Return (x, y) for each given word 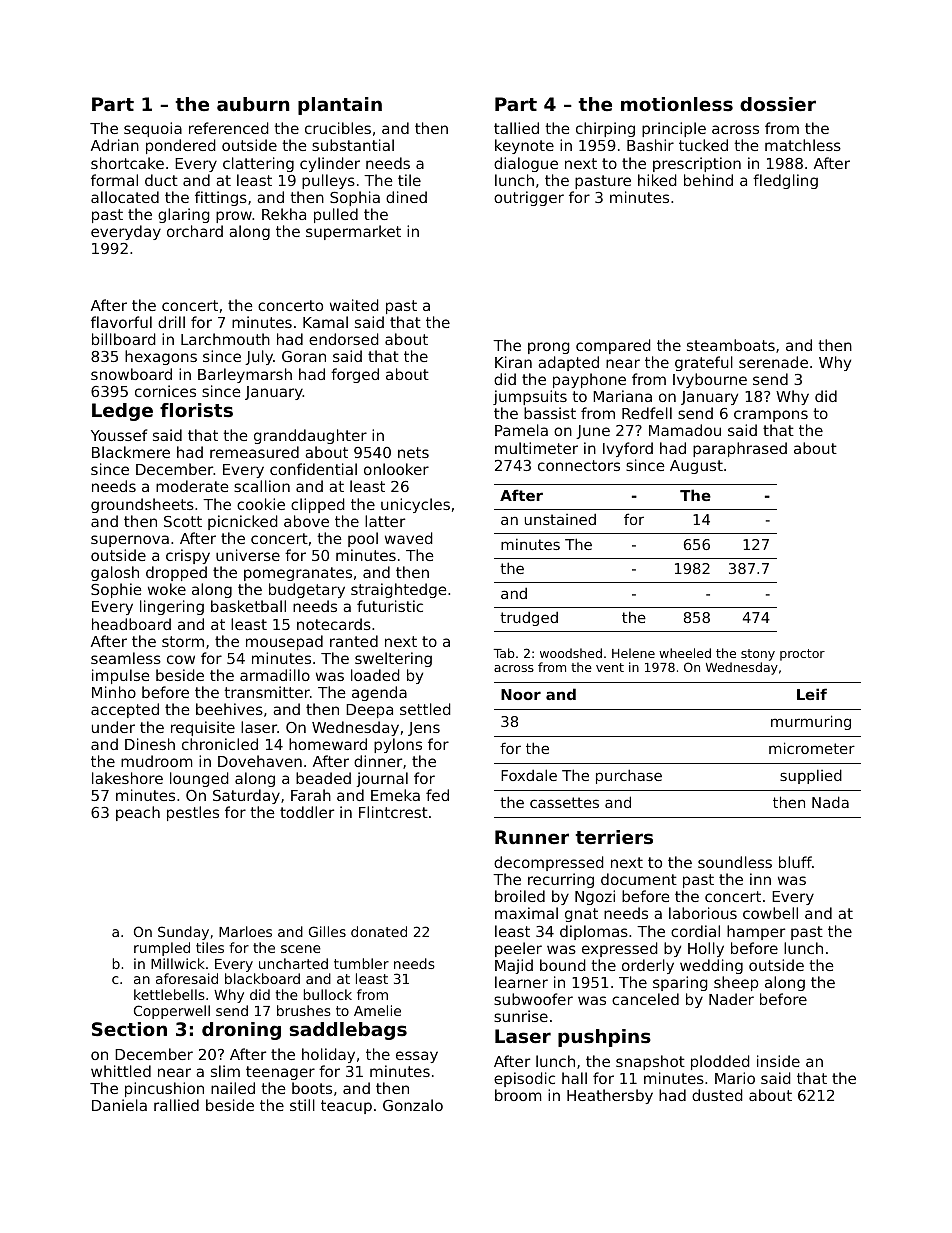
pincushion (164, 1089)
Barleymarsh (245, 375)
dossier (778, 104)
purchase (629, 776)
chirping (605, 129)
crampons (771, 416)
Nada (830, 802)
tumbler (361, 963)
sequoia (153, 129)
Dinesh (150, 744)
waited (354, 305)
